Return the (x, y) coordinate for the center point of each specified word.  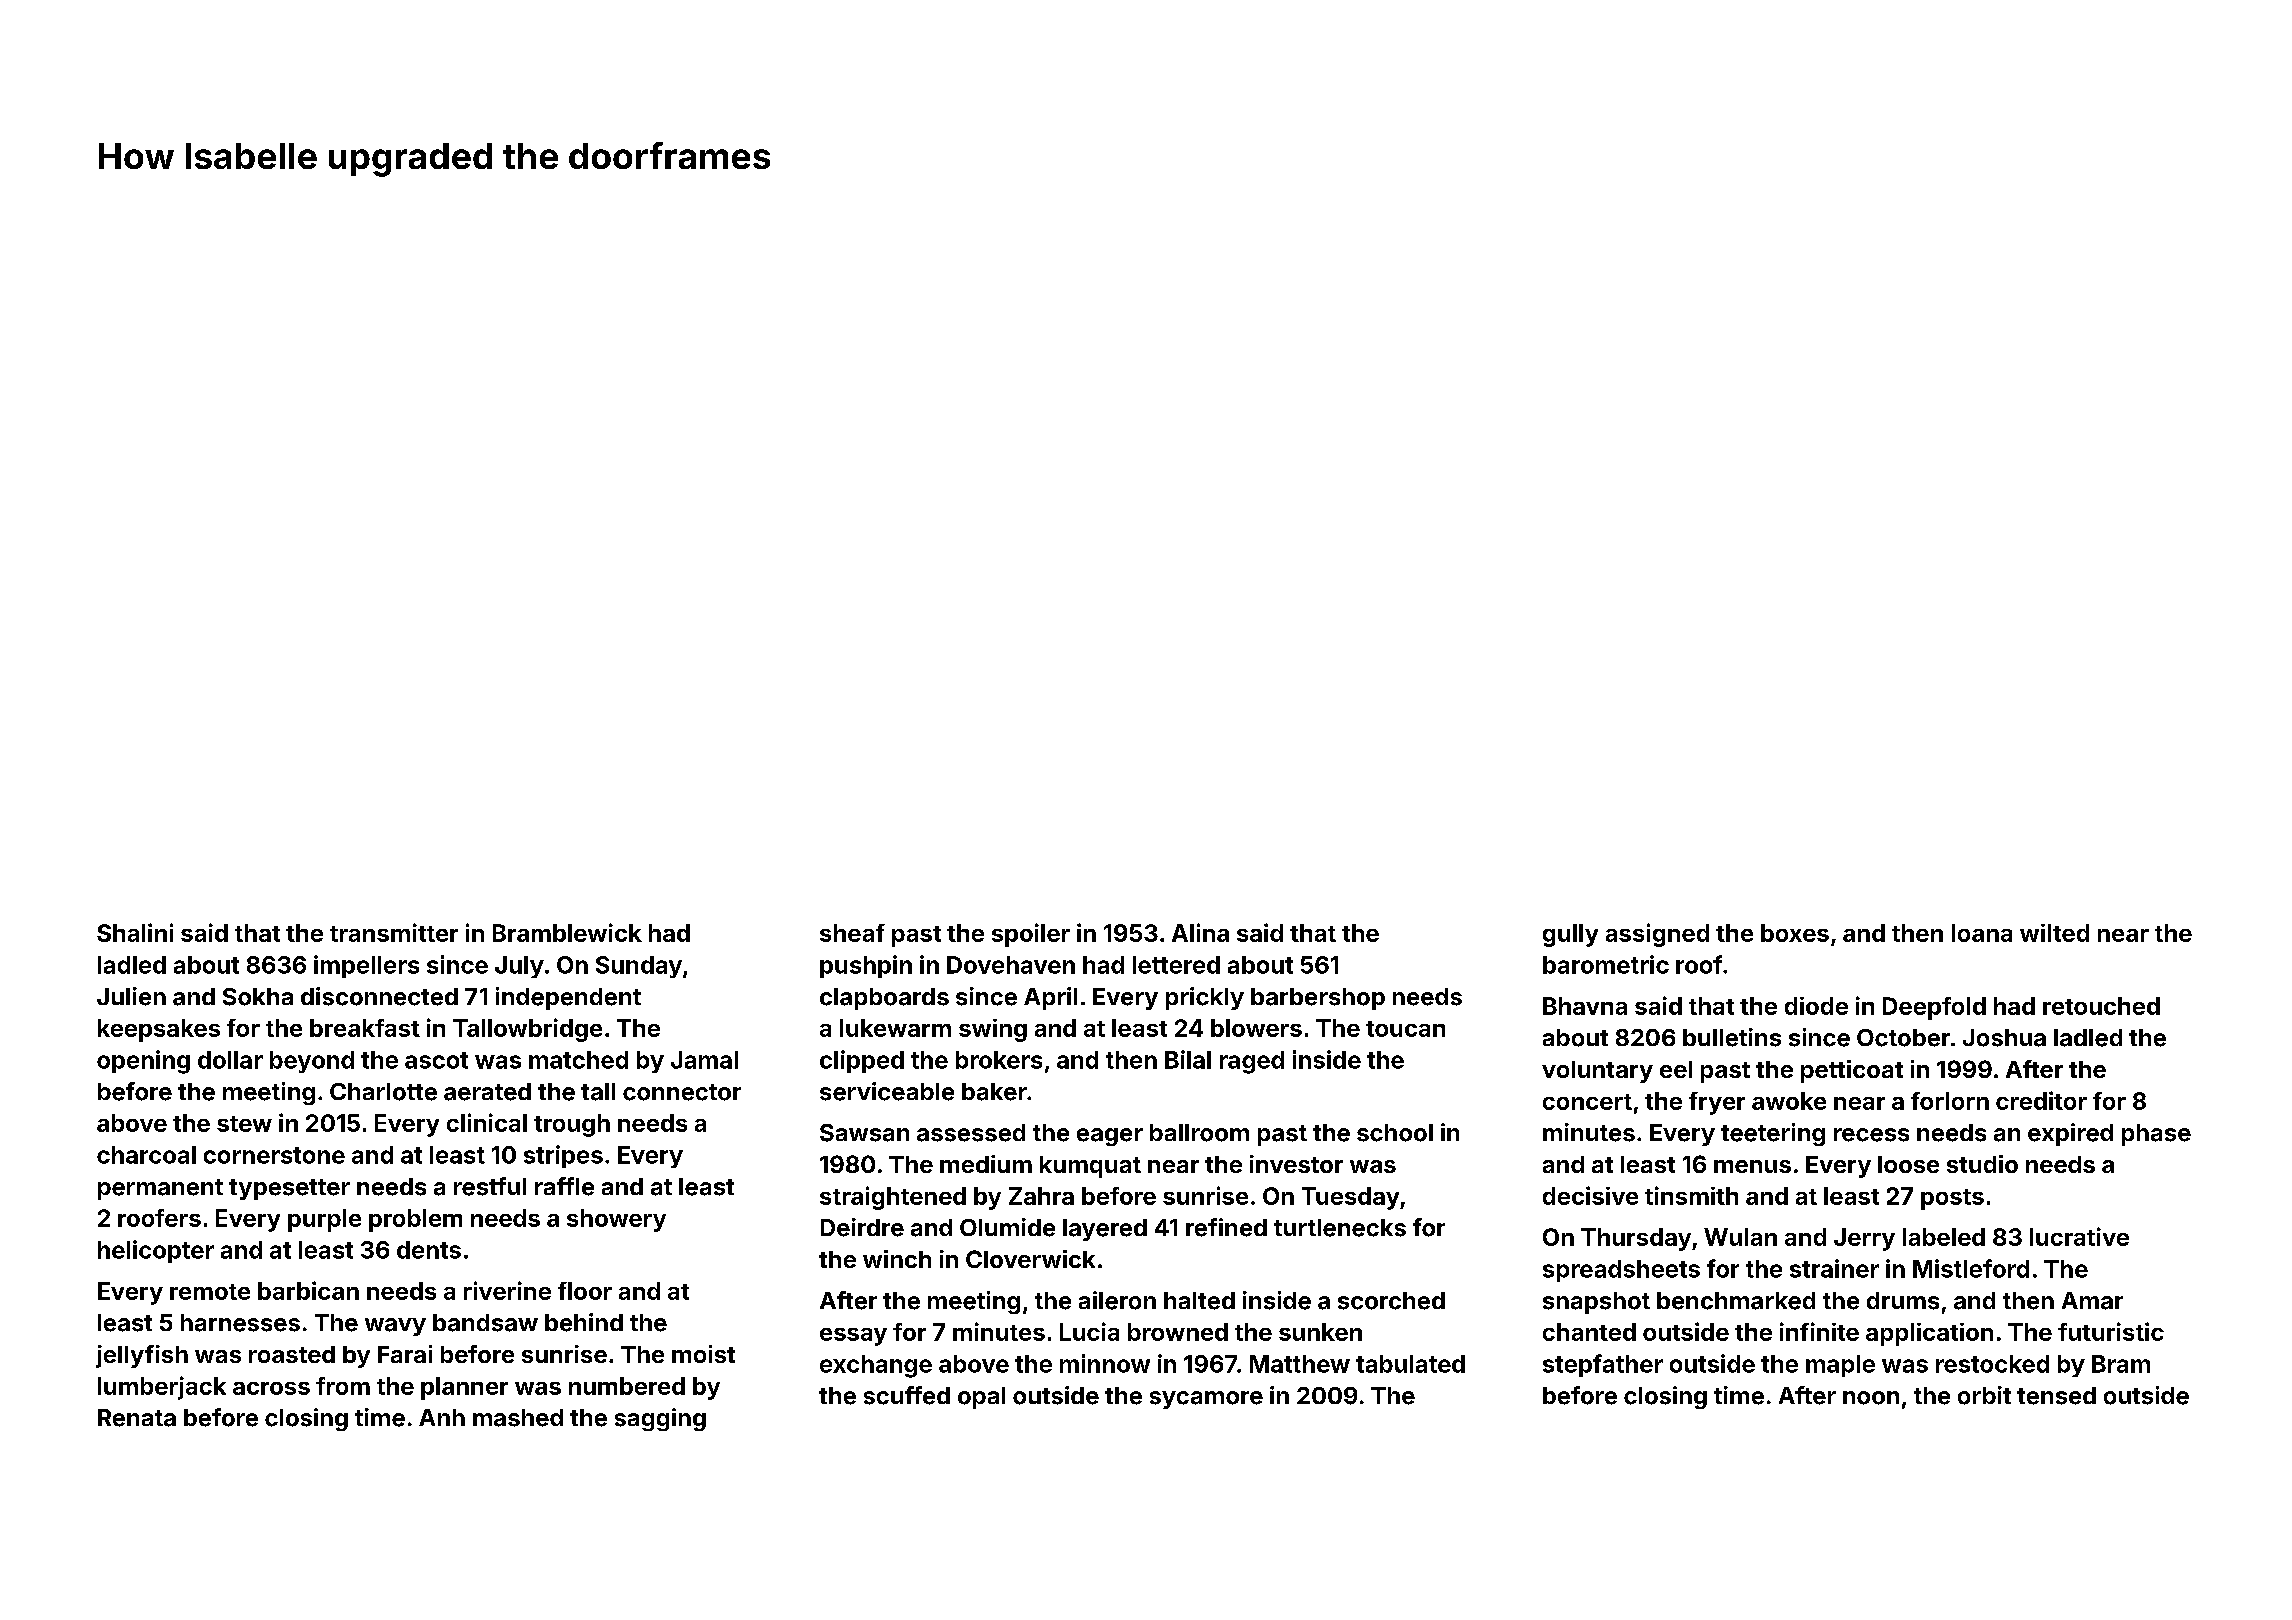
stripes (563, 1156)
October (1903, 1038)
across (271, 1388)
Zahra (1041, 1196)
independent (568, 998)
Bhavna (1585, 1006)
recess (1871, 1135)
